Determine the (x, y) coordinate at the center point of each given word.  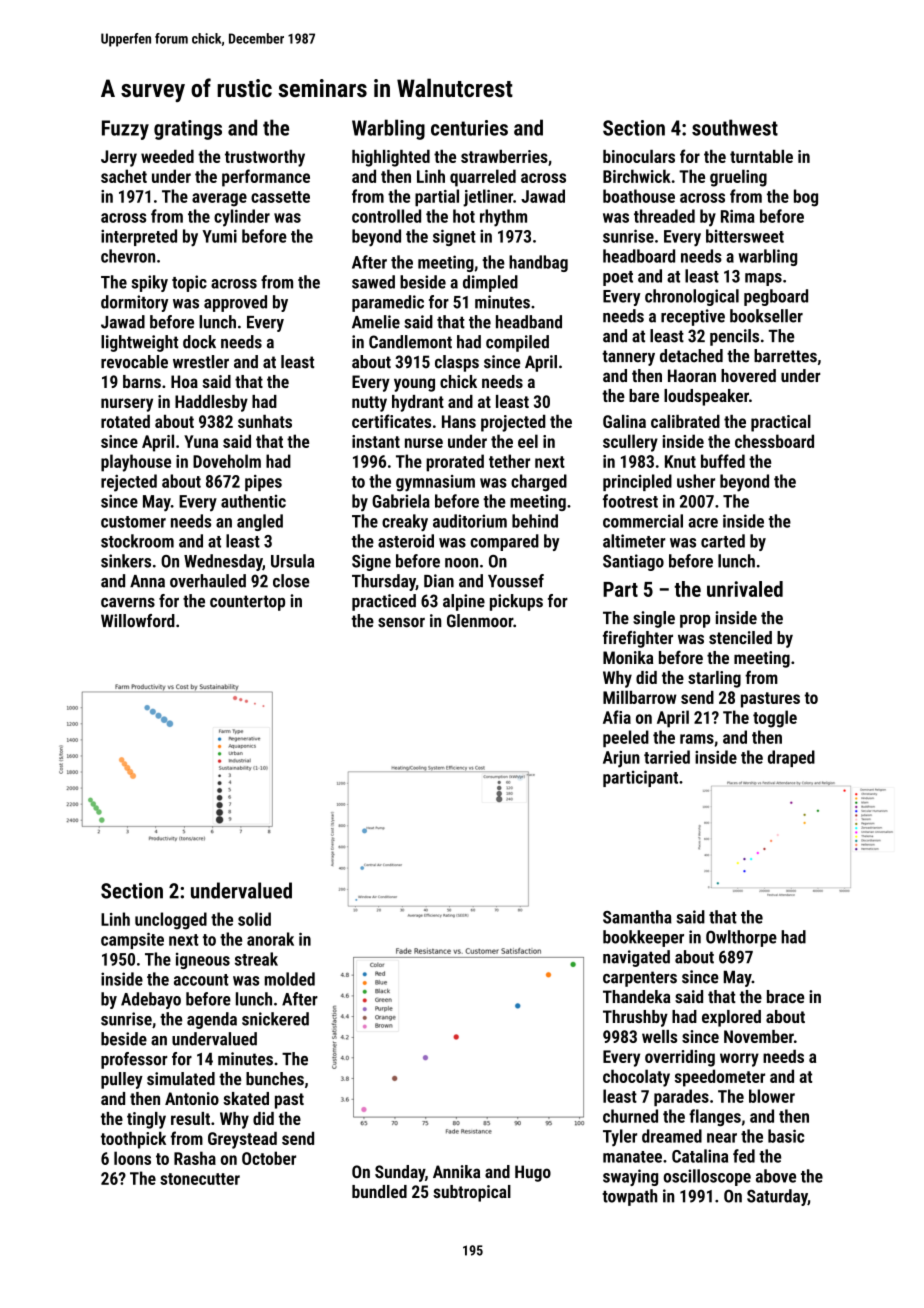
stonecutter (200, 1179)
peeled (626, 738)
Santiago (633, 562)
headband (529, 322)
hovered (748, 375)
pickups (516, 602)
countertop (247, 603)
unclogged (171, 921)
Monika (628, 657)
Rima (738, 216)
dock (199, 342)
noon (461, 563)
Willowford (138, 621)
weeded (167, 156)
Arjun (621, 759)
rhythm (503, 218)
